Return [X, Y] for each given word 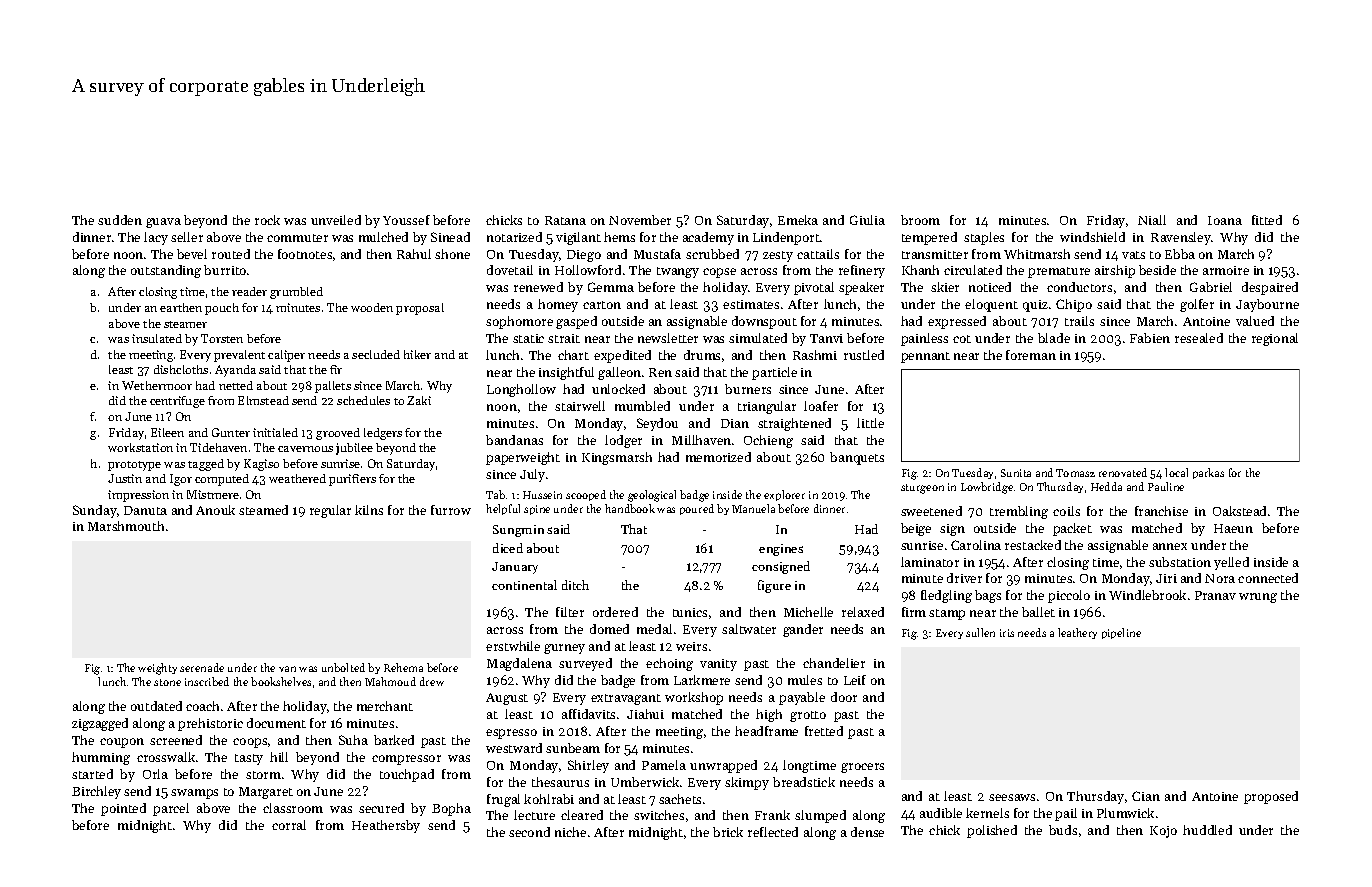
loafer [821, 406]
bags [988, 596]
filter [570, 612]
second [529, 832]
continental [524, 585]
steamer [185, 324]
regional [1275, 339]
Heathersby [386, 826]
